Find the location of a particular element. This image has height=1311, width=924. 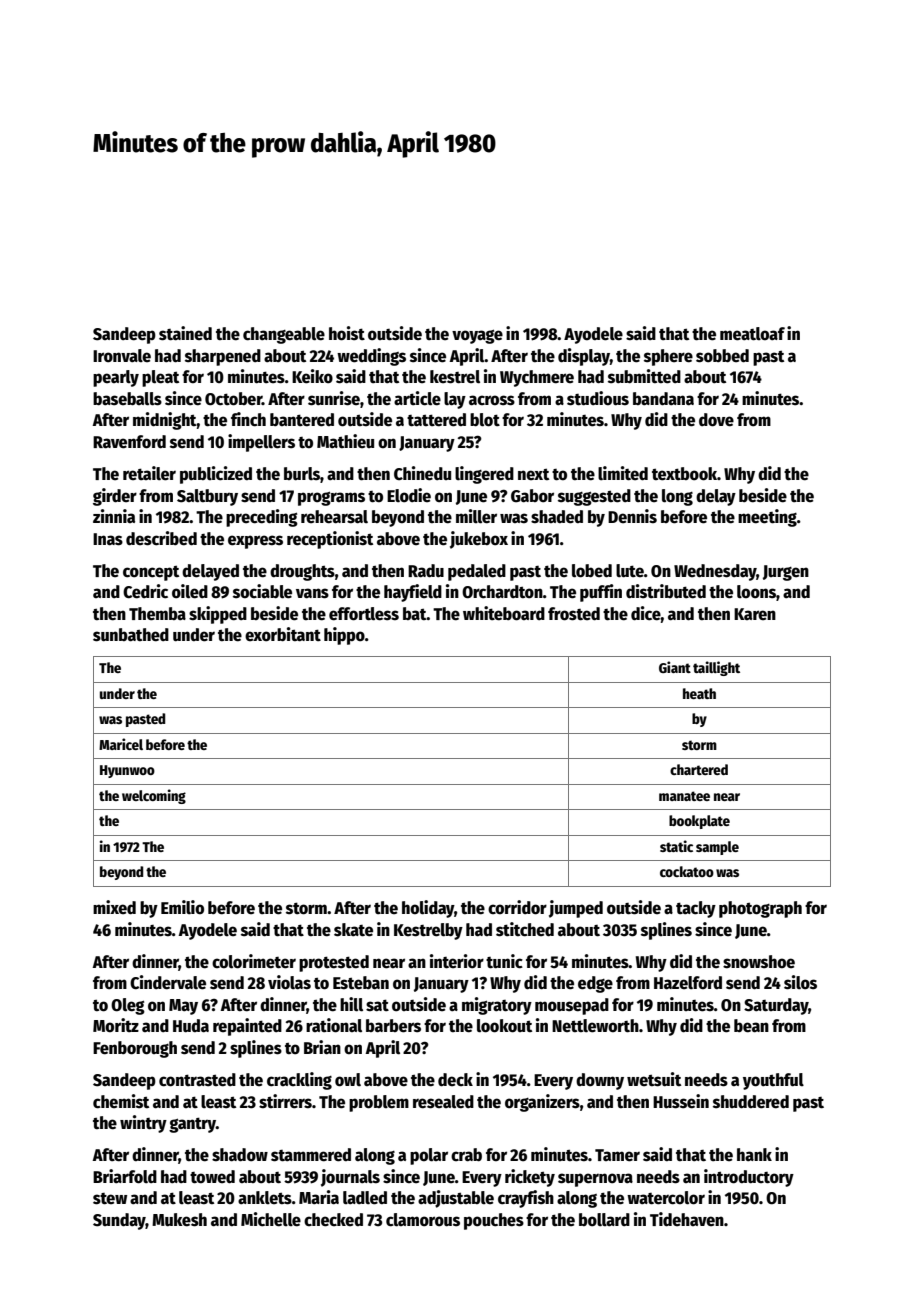

rehearsal is located at coordinates (334, 517).
